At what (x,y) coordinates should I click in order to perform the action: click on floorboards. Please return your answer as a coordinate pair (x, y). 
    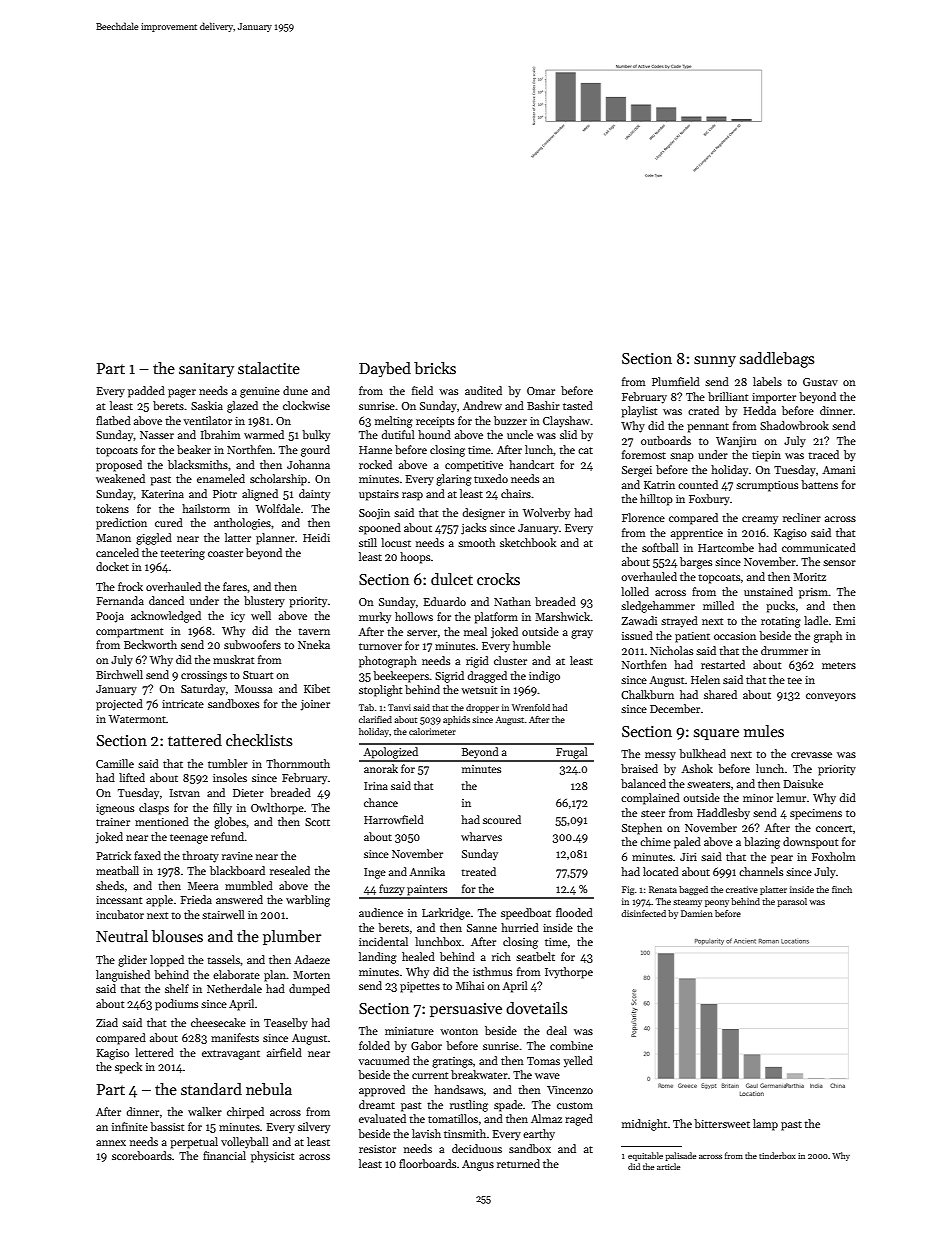
    Looking at the image, I should click on (427, 1163).
